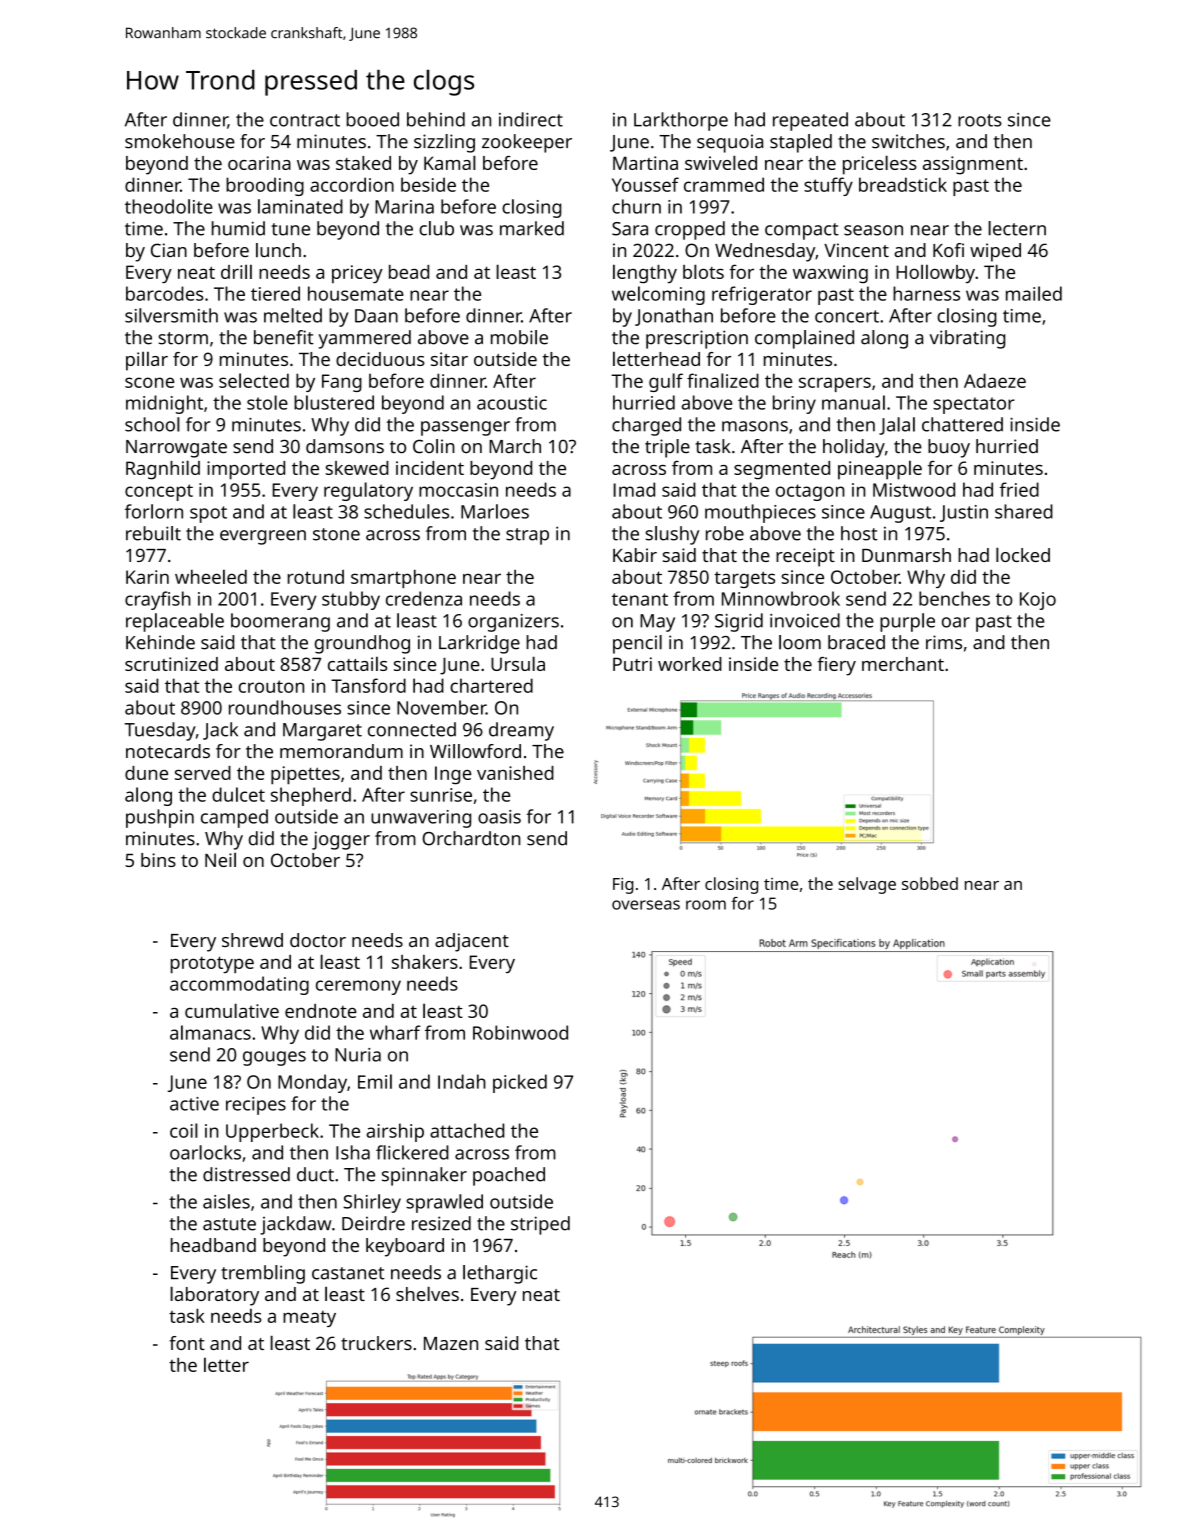 This document has height=1539, width=1189. I want to click on bins, so click(158, 860).
